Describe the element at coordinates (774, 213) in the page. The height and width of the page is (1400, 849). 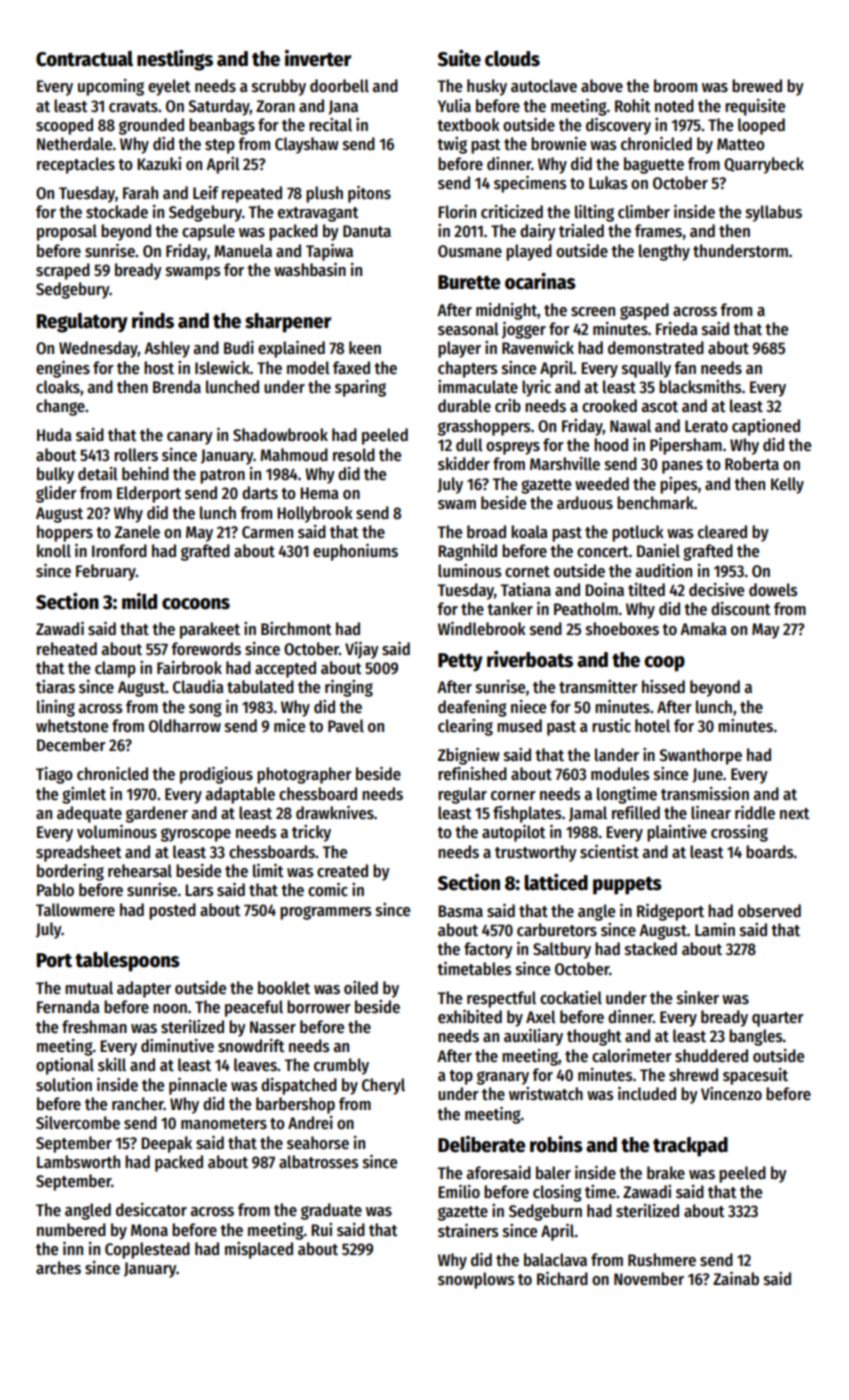
I see `syllabus` at that location.
